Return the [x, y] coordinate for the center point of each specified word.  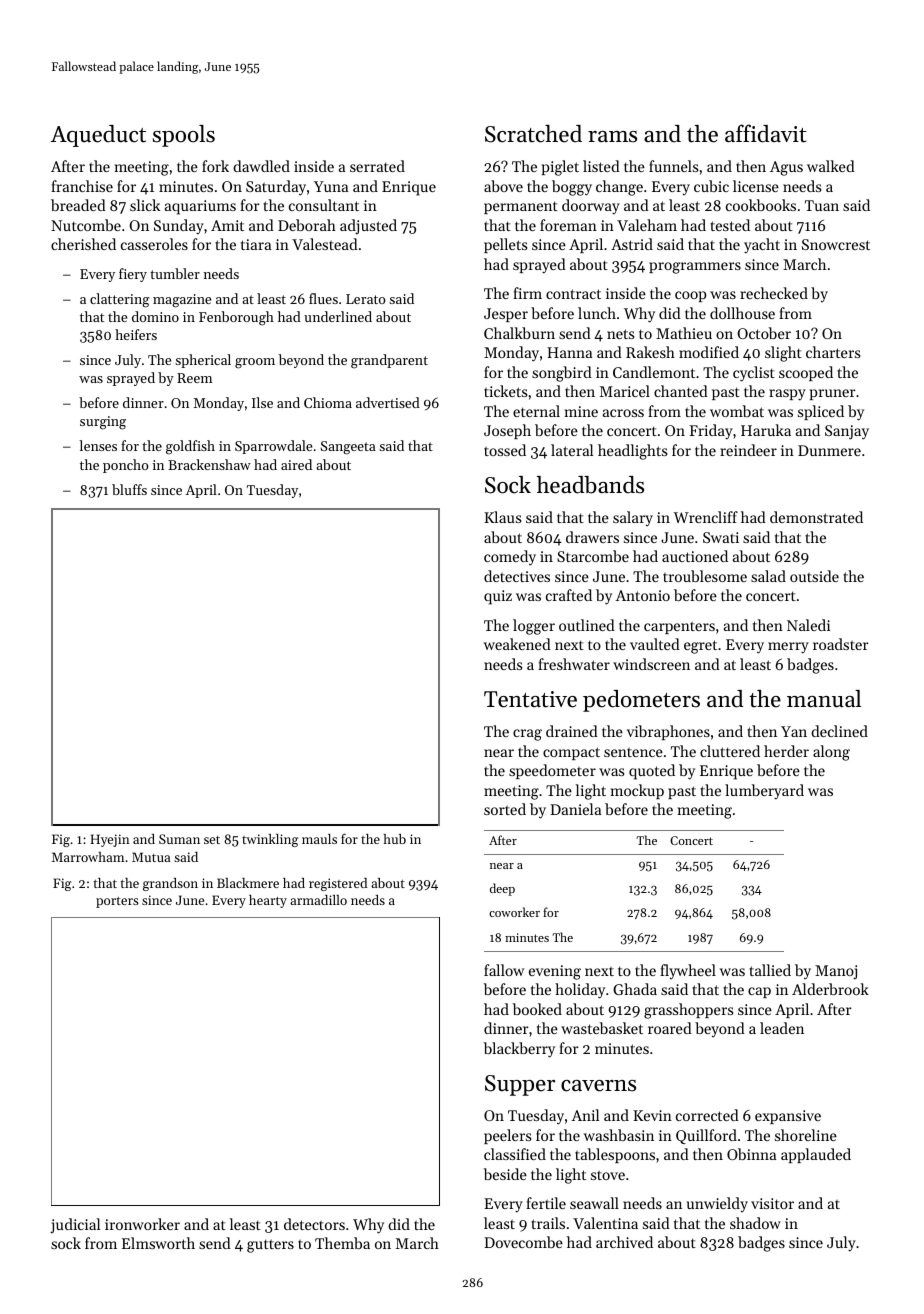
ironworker [142, 1224]
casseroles [154, 244]
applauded [816, 1155]
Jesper [506, 315]
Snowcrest [836, 244]
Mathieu [684, 333]
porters [117, 902]
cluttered [730, 751]
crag [527, 735]
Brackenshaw [209, 464]
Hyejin [110, 840]
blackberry [519, 1050]
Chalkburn [519, 333]
